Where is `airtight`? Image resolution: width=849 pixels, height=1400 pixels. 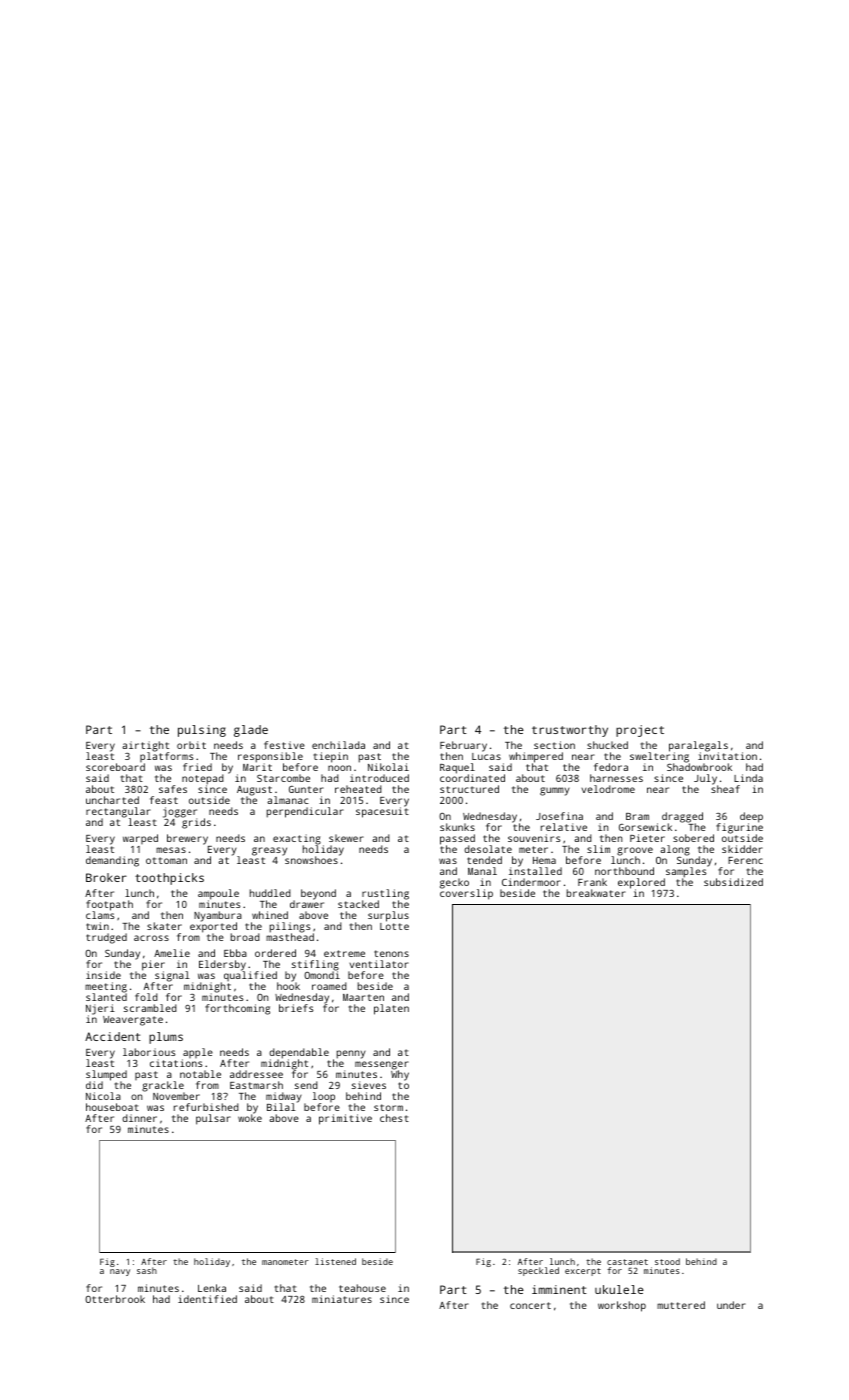
airtight is located at coordinates (145, 746).
